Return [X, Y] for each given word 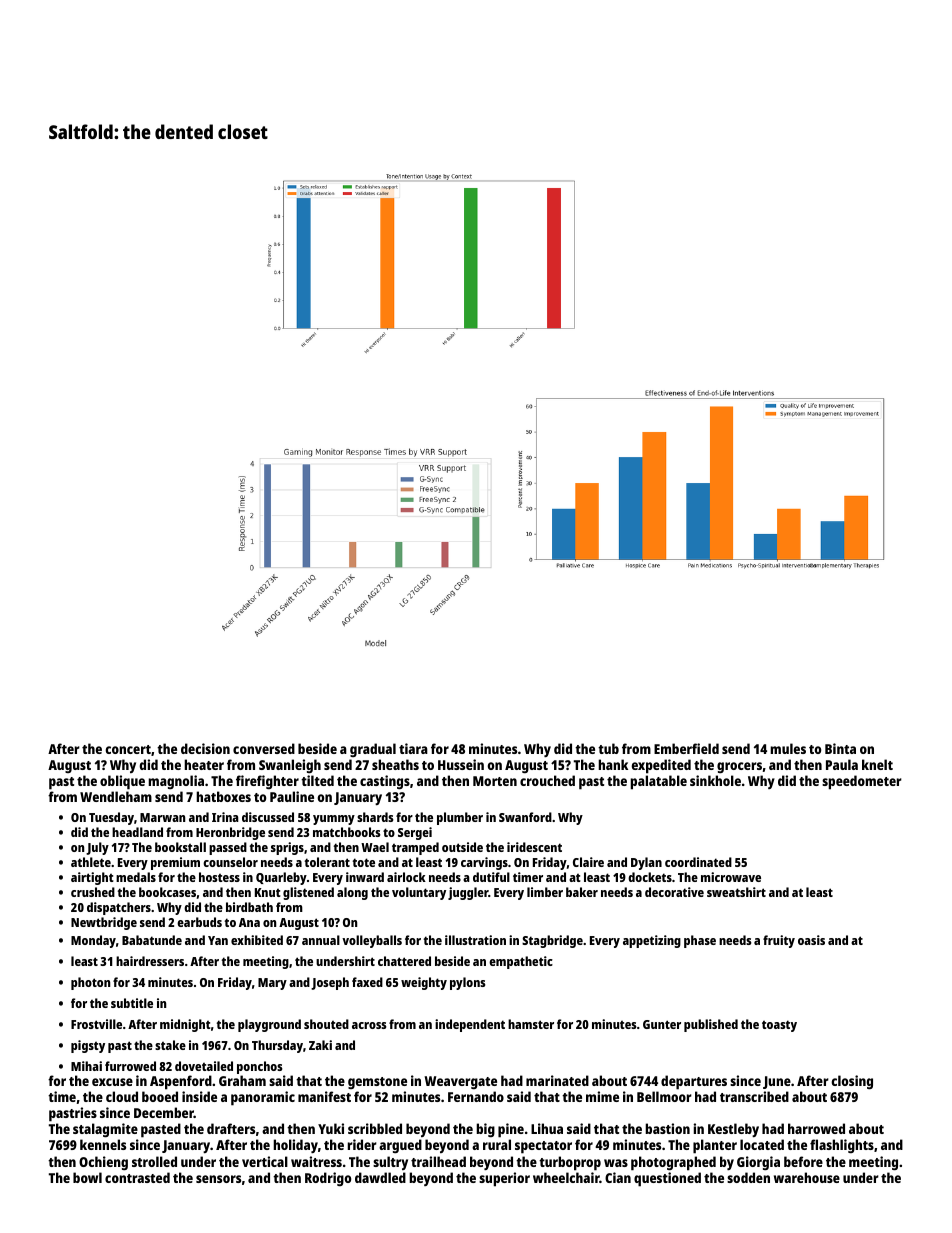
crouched [547, 780]
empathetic [521, 962]
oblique [122, 782]
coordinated [698, 862]
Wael [375, 847]
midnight [185, 1025]
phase [700, 941]
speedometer [862, 782]
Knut [268, 892]
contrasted [137, 1177]
